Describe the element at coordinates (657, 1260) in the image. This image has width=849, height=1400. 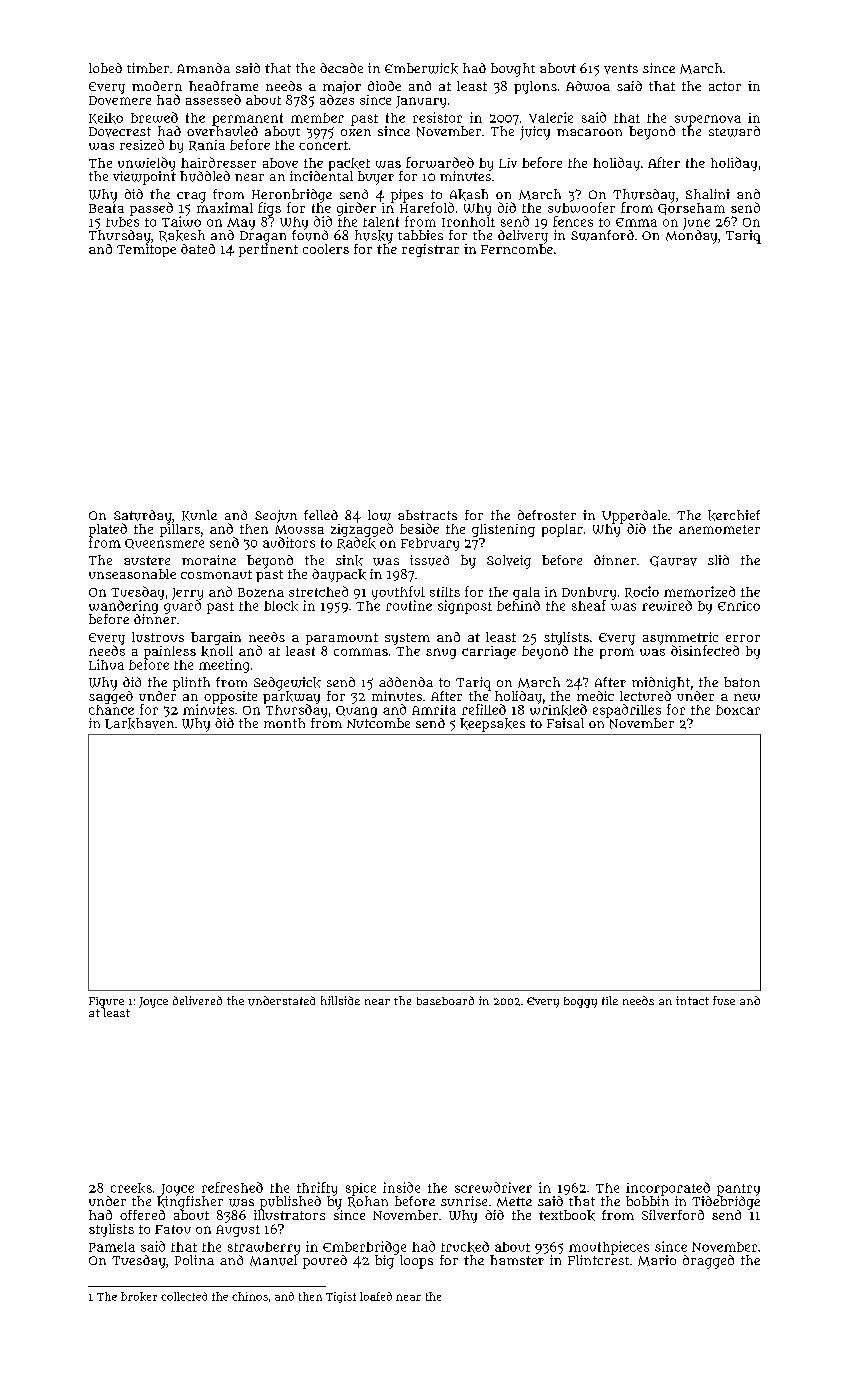
I see `Mario` at that location.
